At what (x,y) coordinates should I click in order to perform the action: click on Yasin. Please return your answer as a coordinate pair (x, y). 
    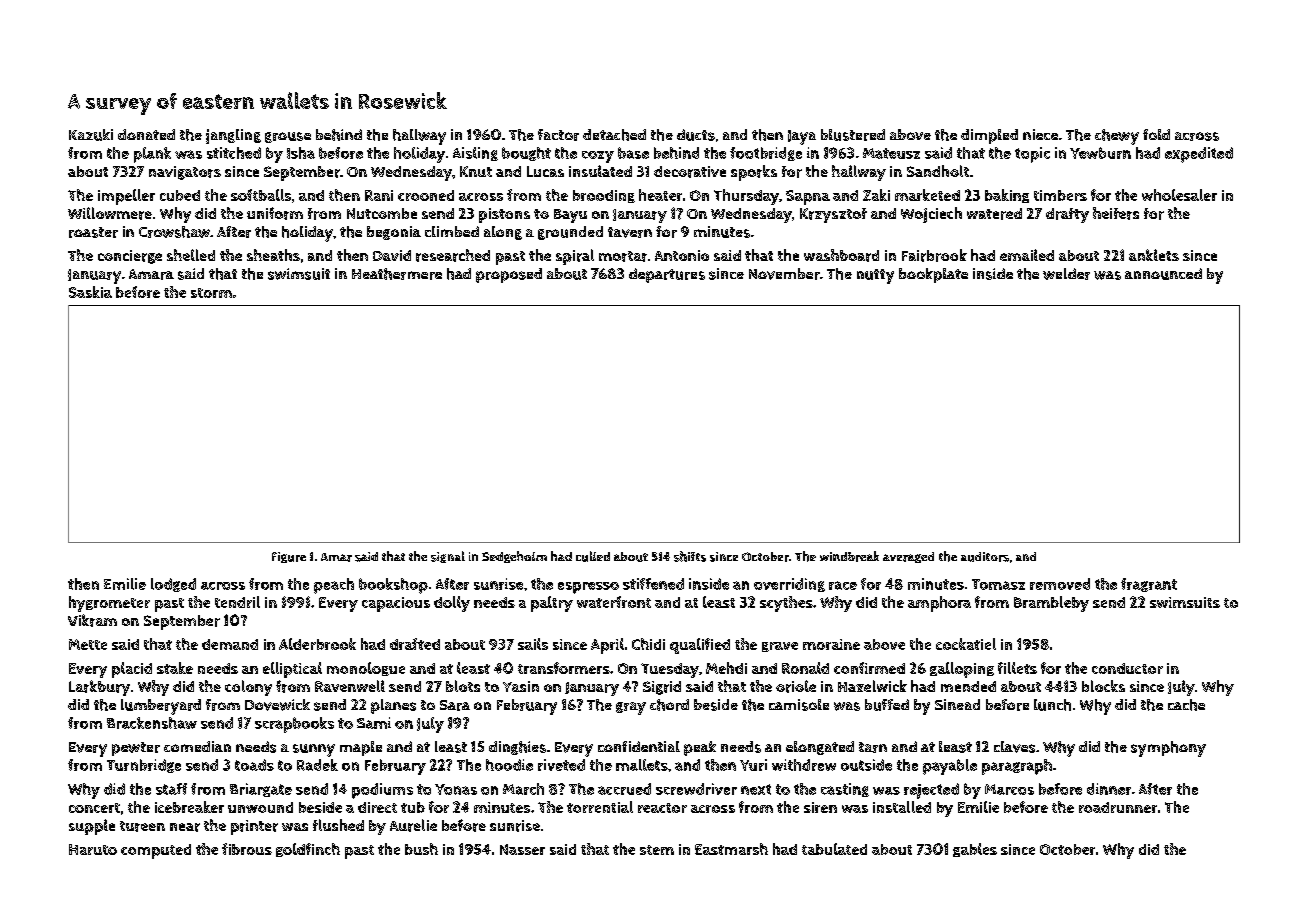
    Looking at the image, I should click on (521, 686).
